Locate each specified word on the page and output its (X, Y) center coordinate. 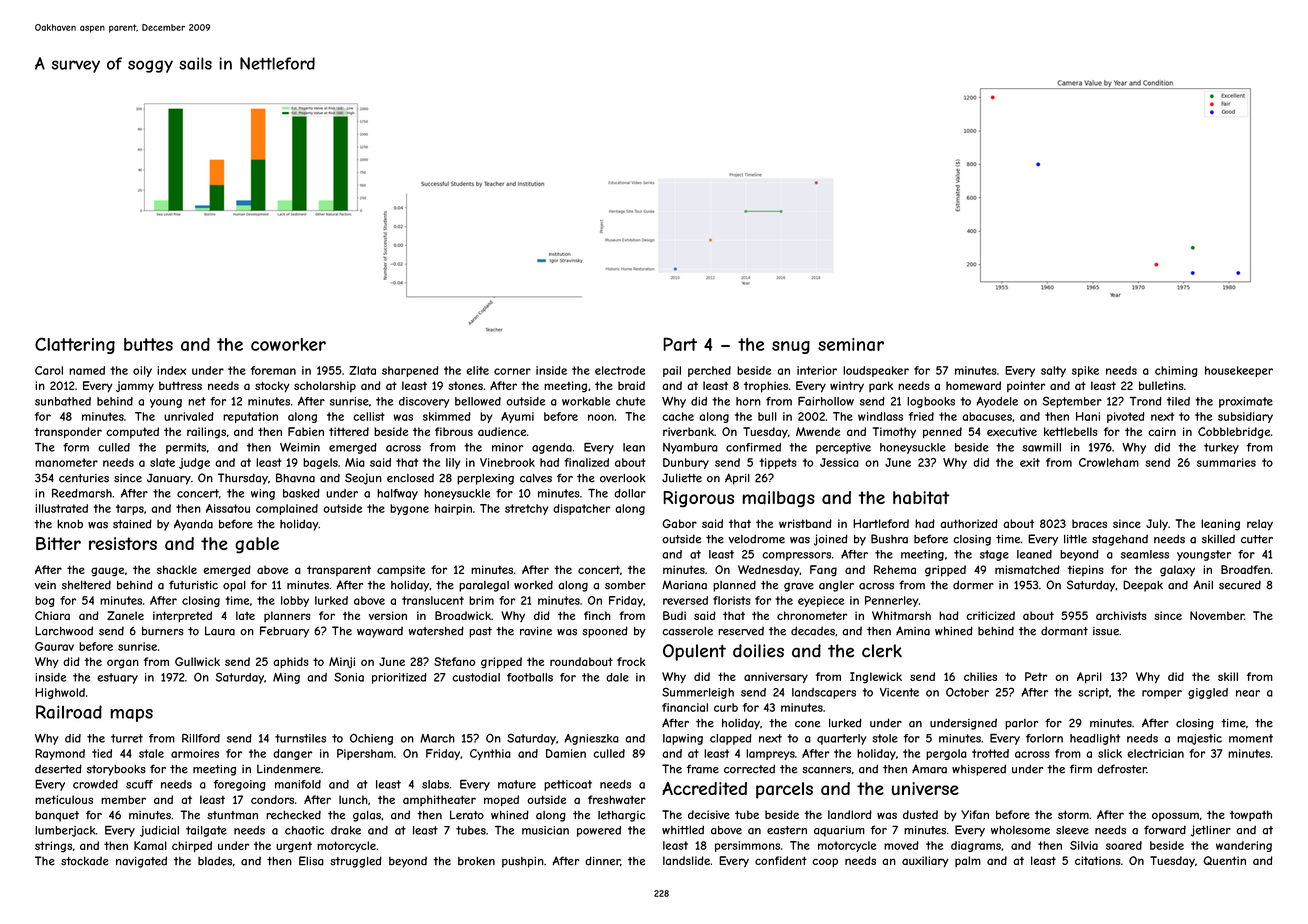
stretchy (526, 509)
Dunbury (686, 463)
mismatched (1027, 569)
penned (942, 432)
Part (680, 344)
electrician (1155, 753)
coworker (288, 344)
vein (45, 585)
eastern (787, 830)
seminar (851, 344)
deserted (58, 769)
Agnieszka (592, 739)
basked (301, 493)
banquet (57, 816)
